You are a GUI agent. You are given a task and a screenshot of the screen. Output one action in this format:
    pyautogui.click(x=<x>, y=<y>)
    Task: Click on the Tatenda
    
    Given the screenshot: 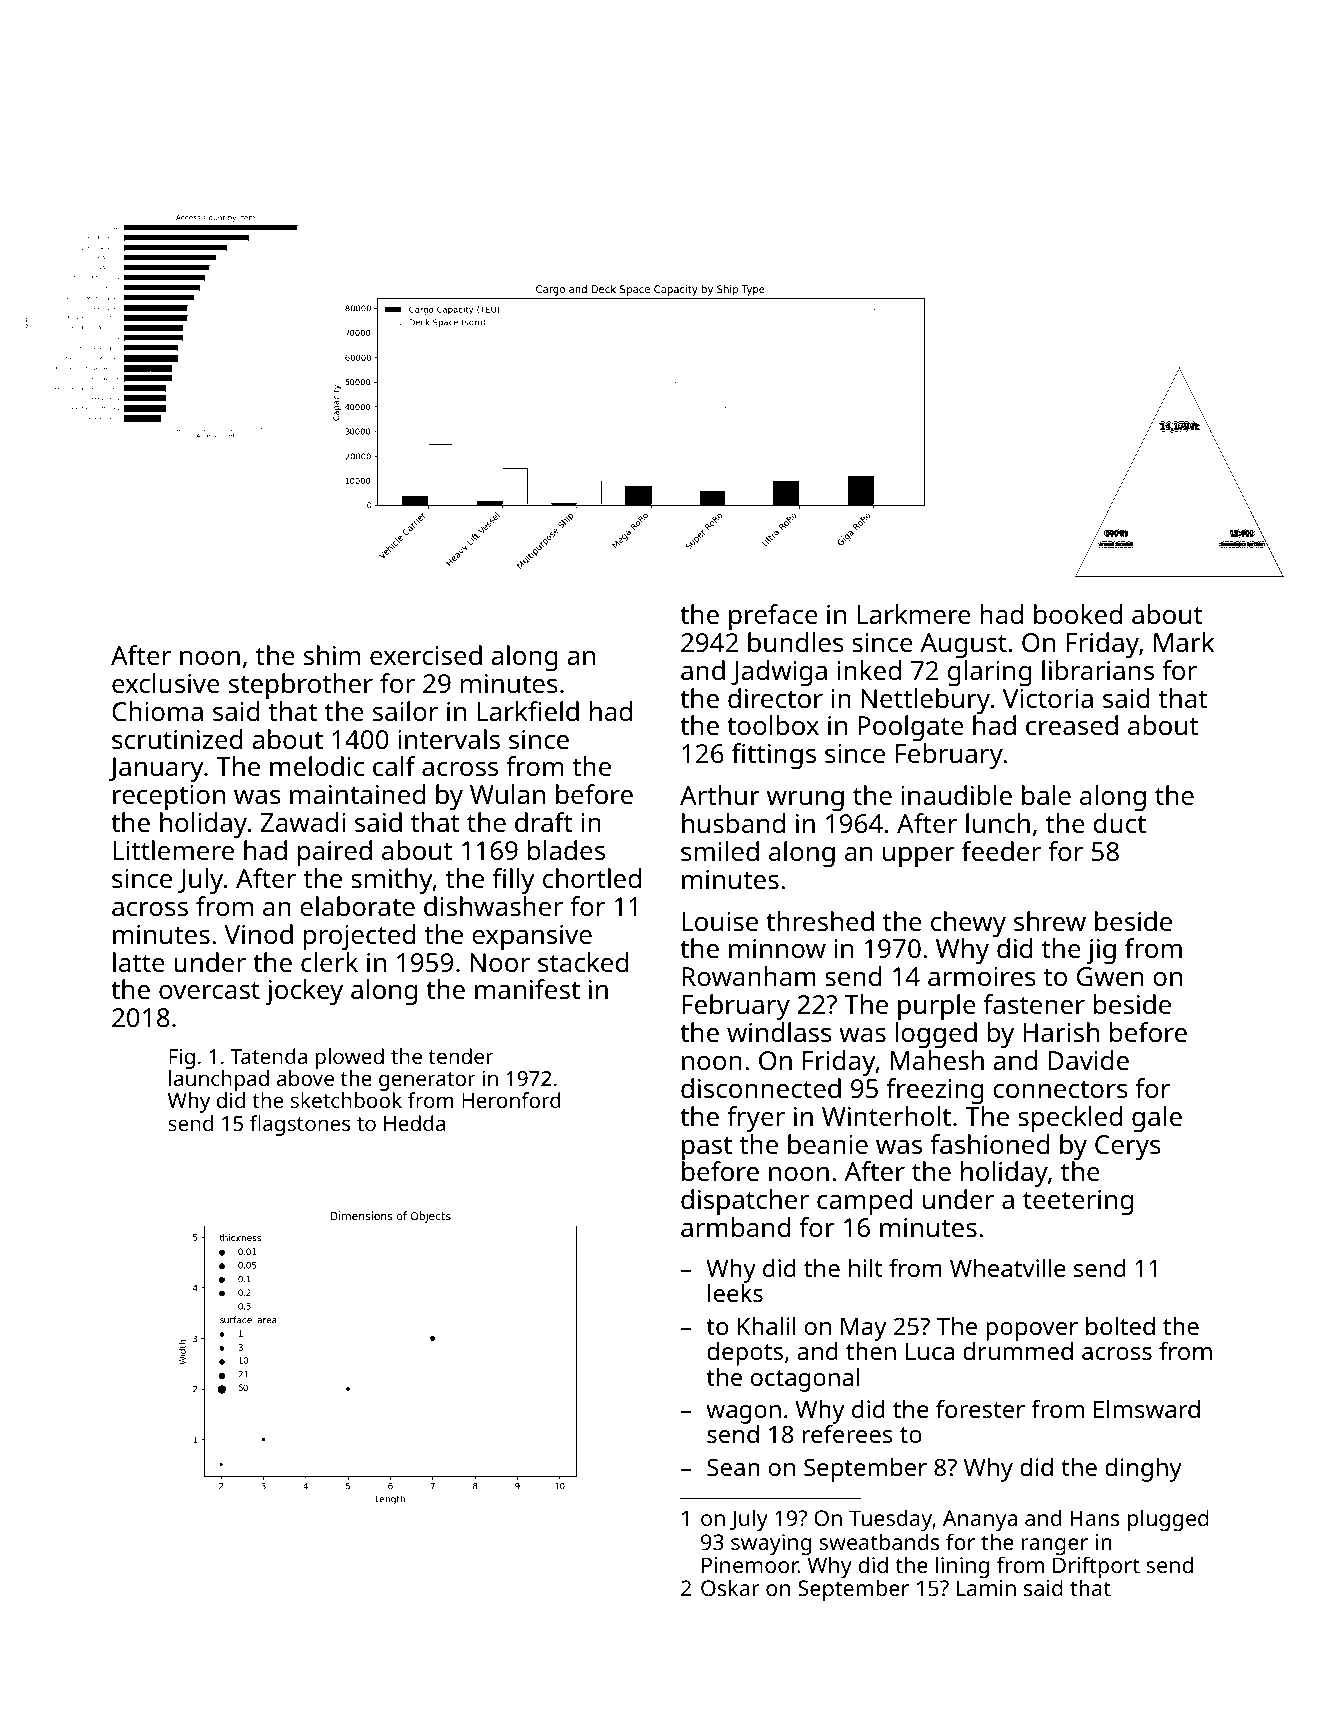 What is the action you would take?
    pyautogui.click(x=268, y=1056)
